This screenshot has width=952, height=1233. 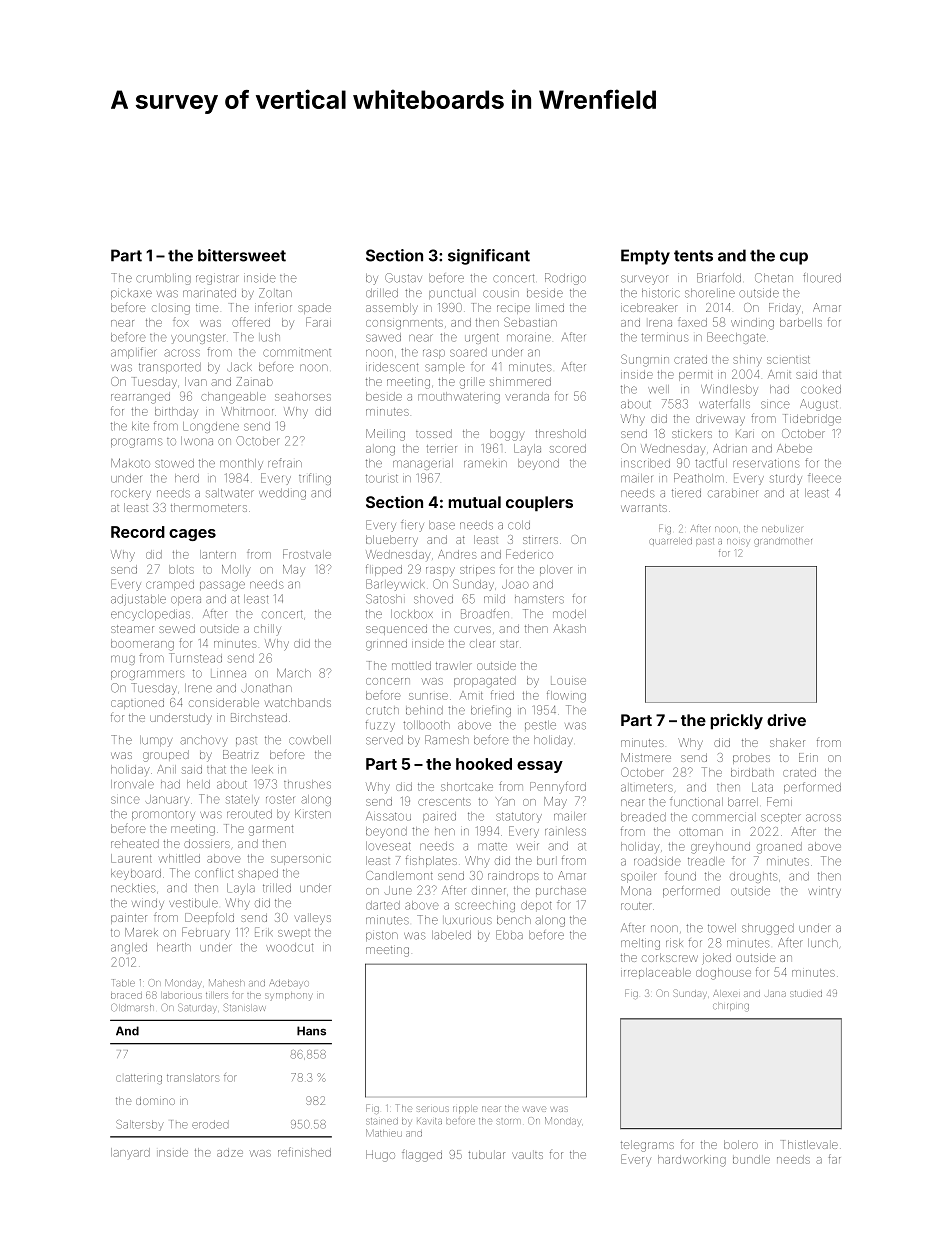 I want to click on eroded, so click(x=210, y=1124).
